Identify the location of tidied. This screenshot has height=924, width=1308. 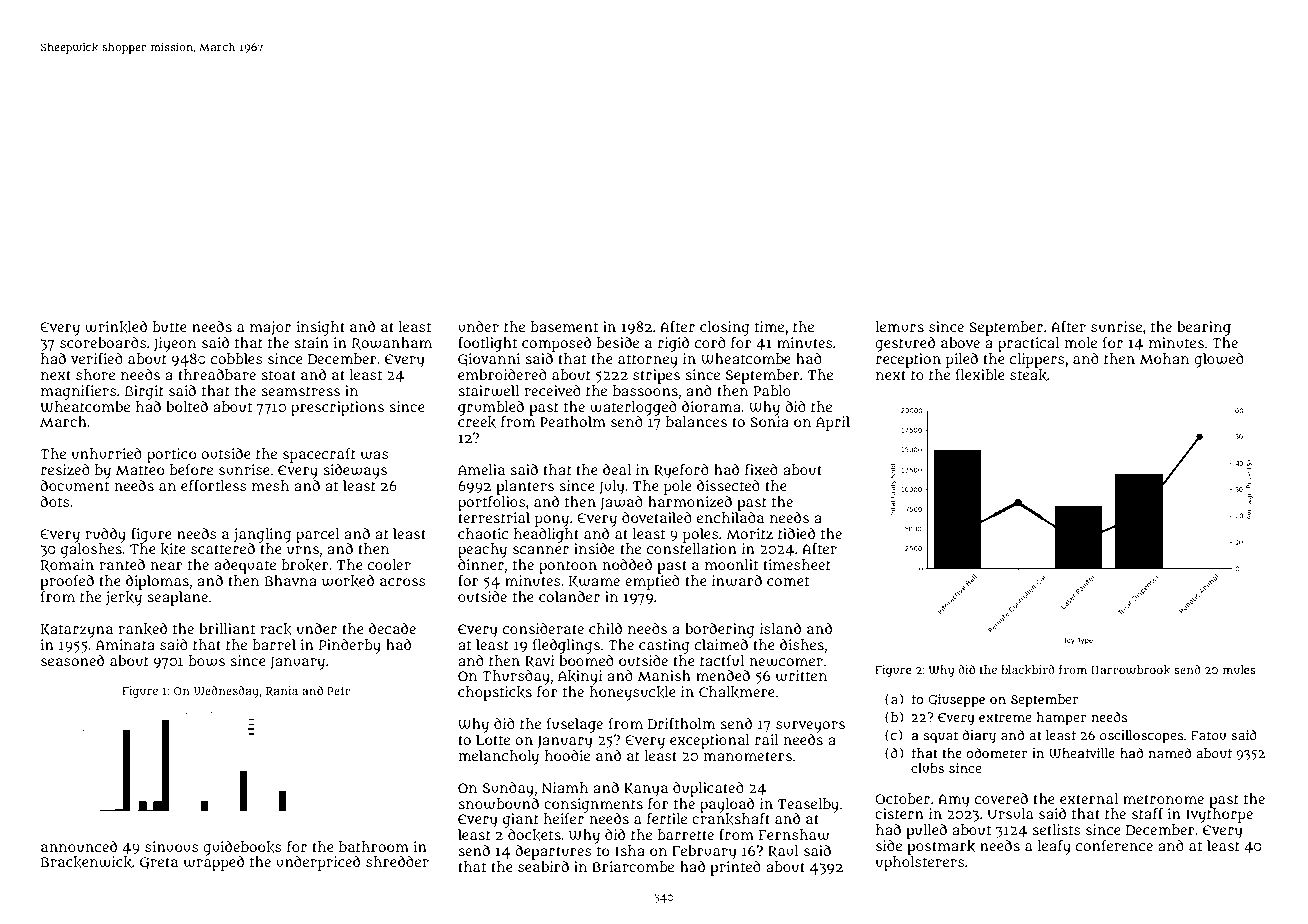
(796, 533).
